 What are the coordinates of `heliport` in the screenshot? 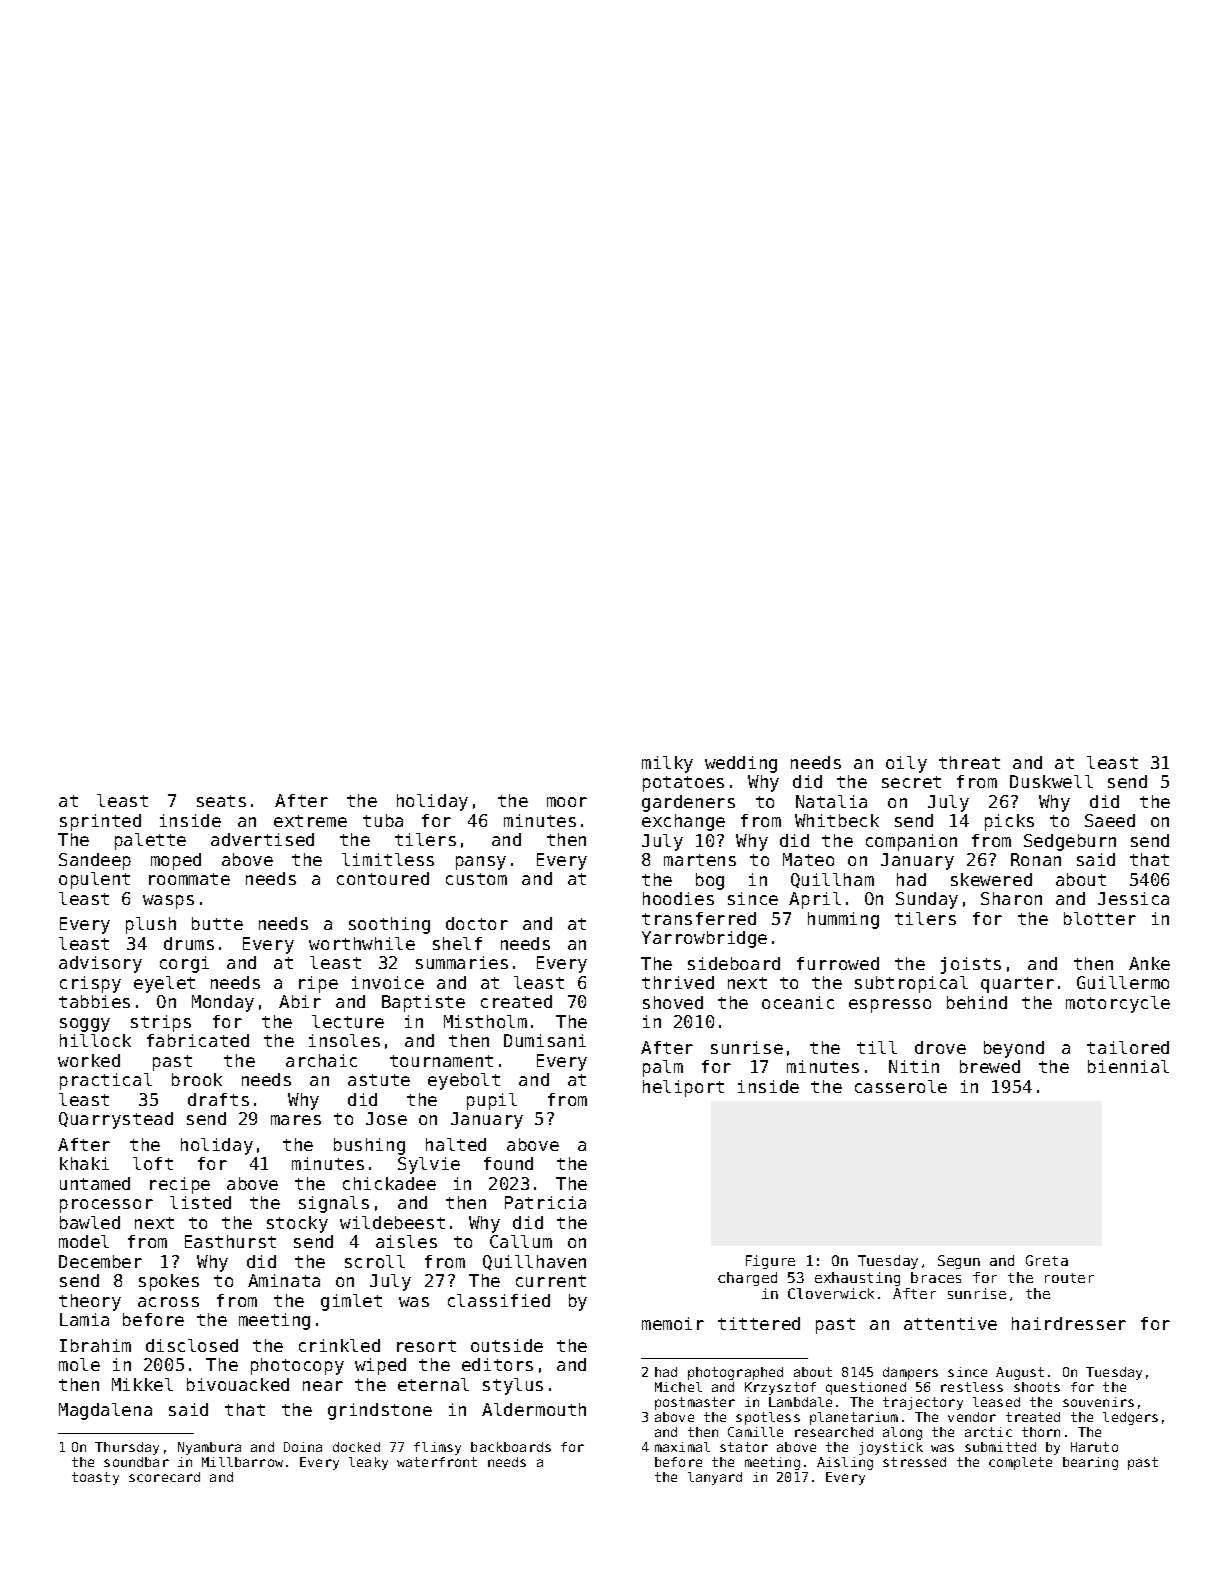 It's located at (683, 1088).
